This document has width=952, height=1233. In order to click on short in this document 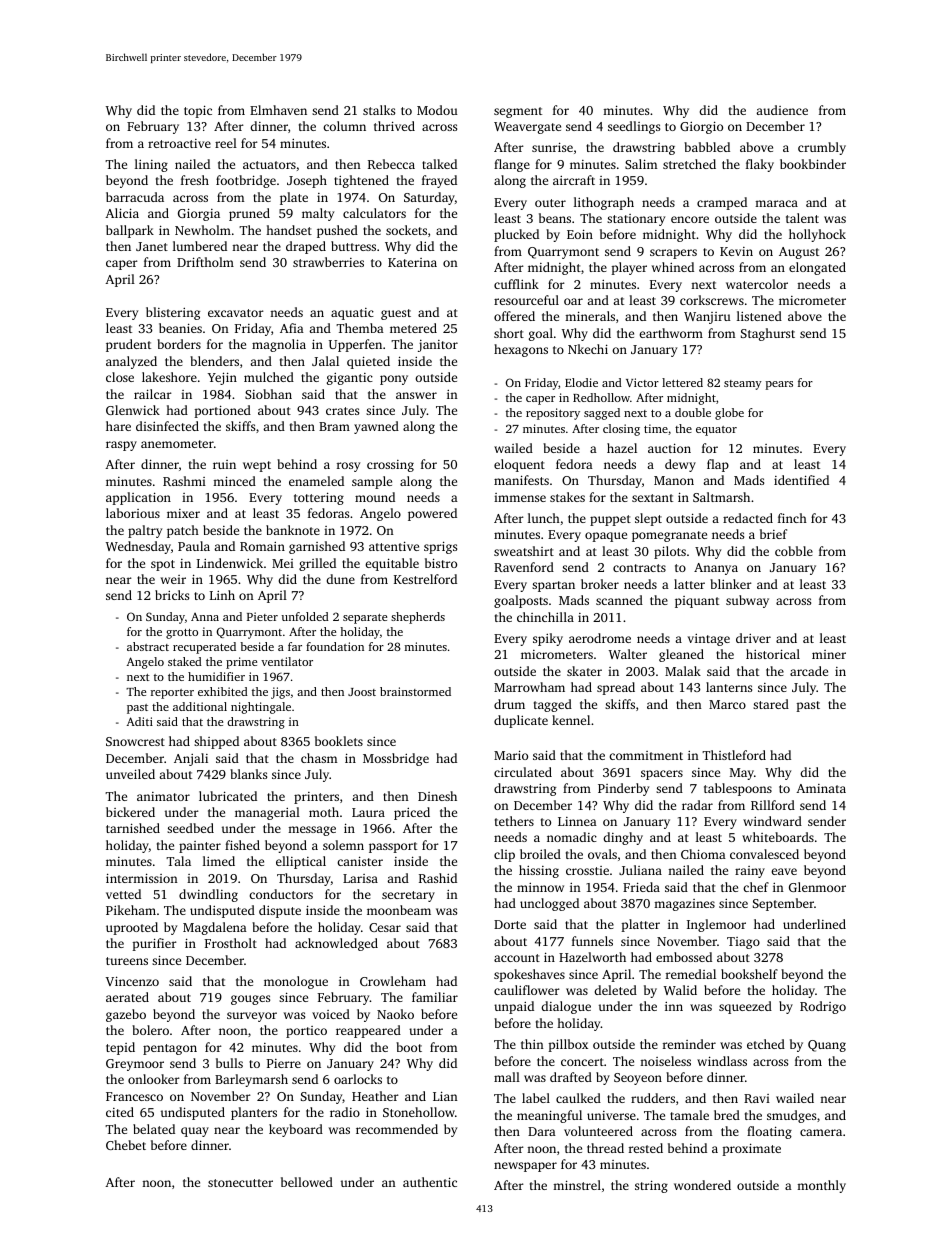, I will do `click(509, 333)`.
